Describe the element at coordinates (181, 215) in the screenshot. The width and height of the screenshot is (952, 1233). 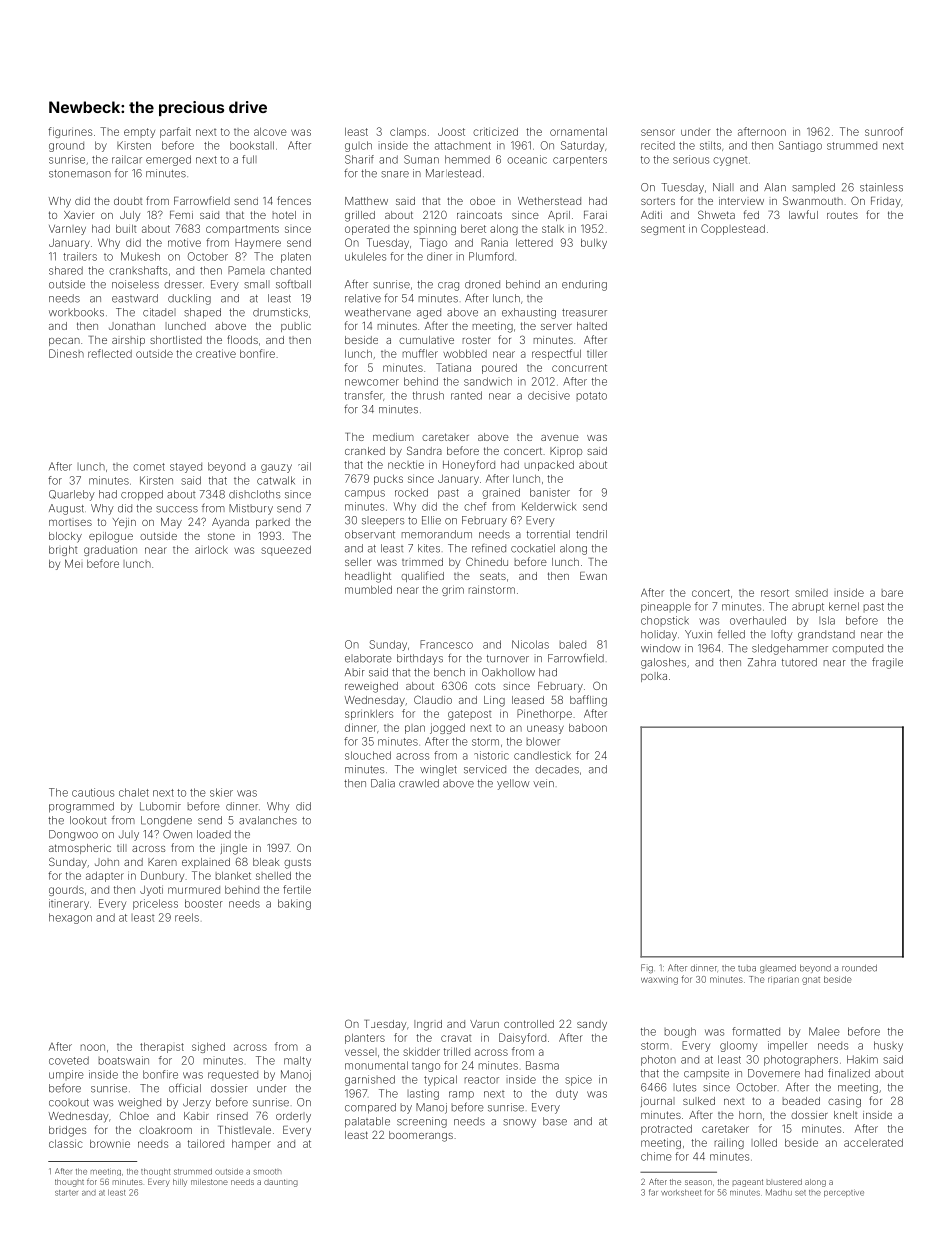
I see `Femi` at that location.
